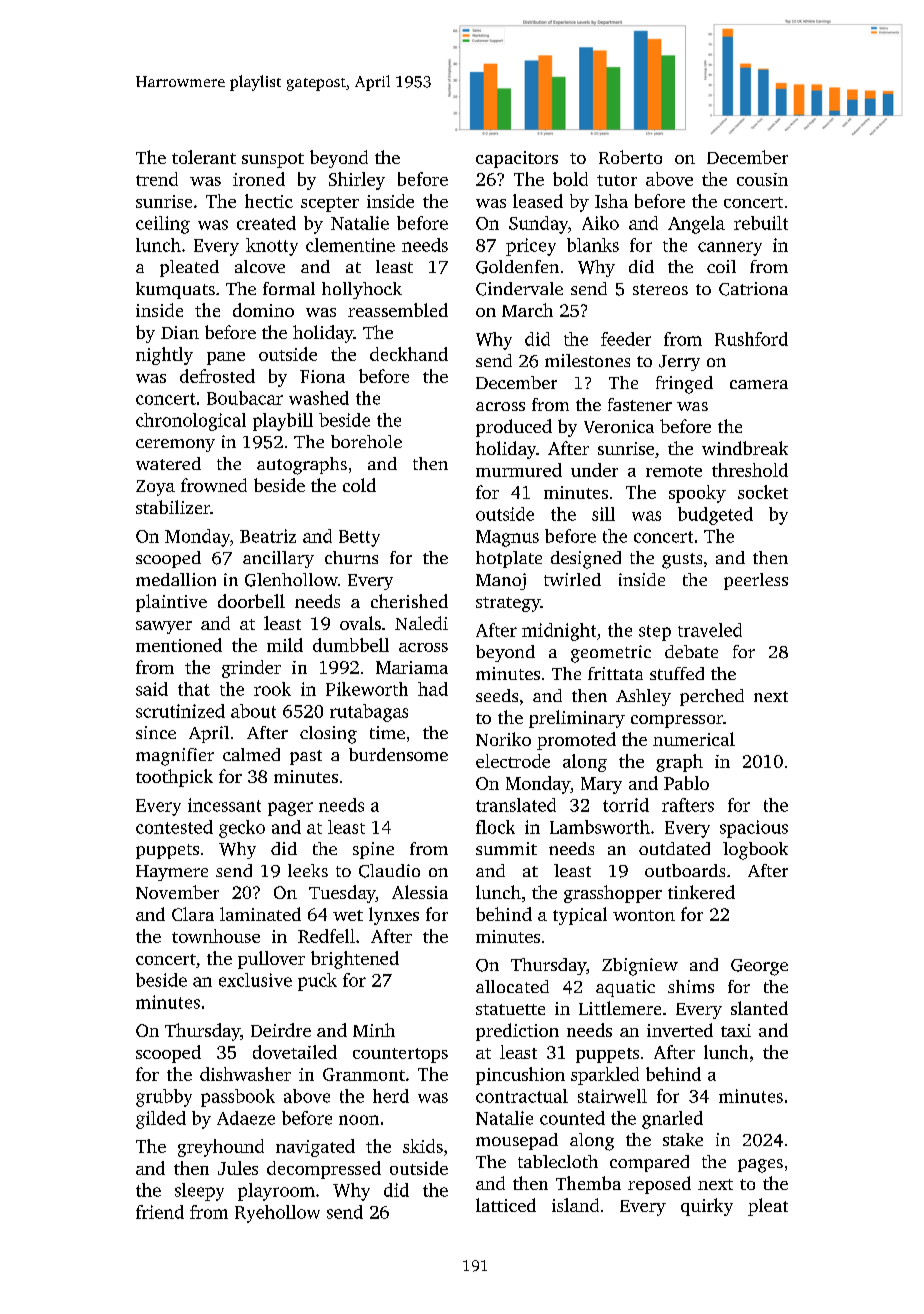  I want to click on Rushford, so click(751, 339).
